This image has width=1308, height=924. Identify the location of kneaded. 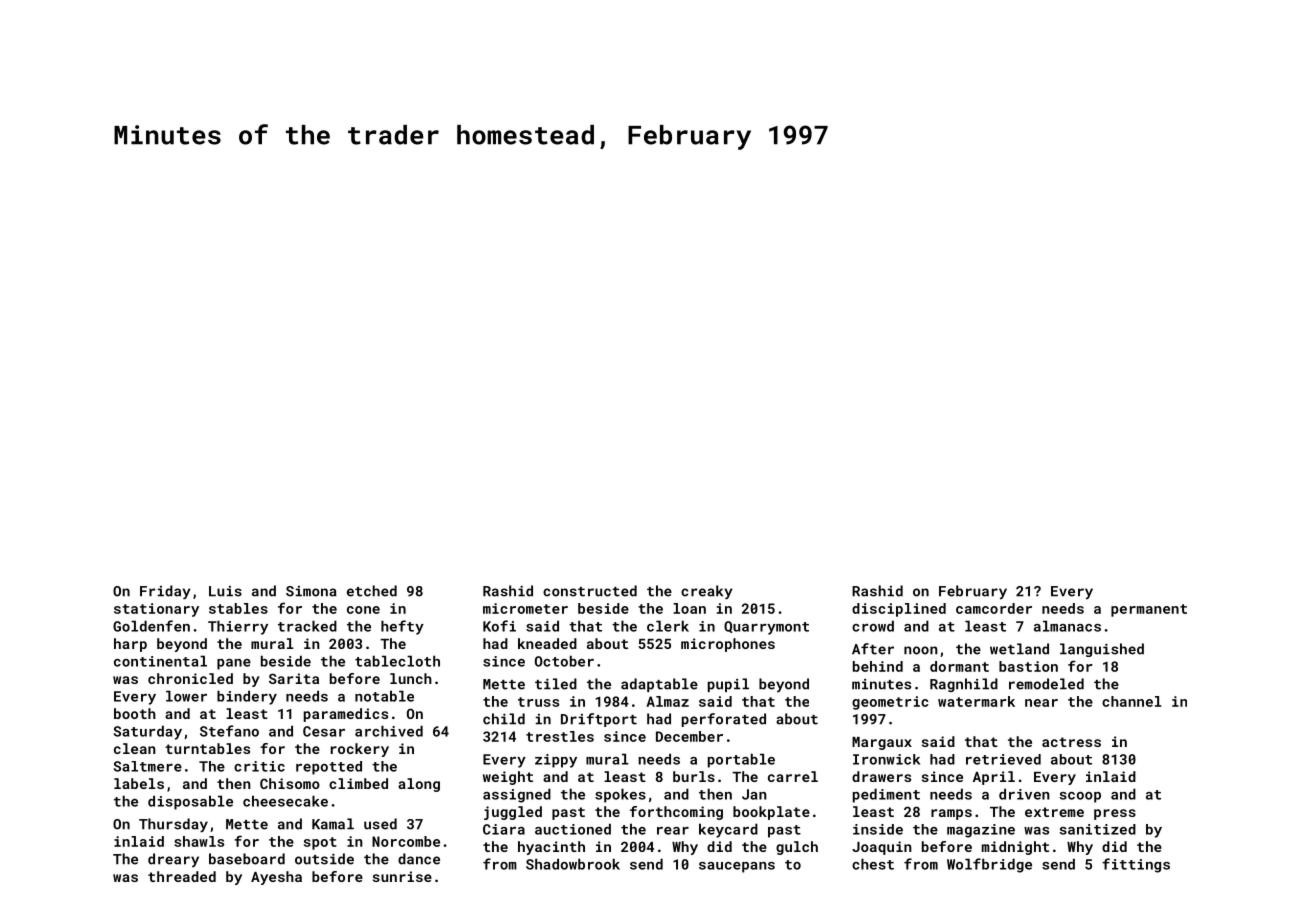
(547, 643).
